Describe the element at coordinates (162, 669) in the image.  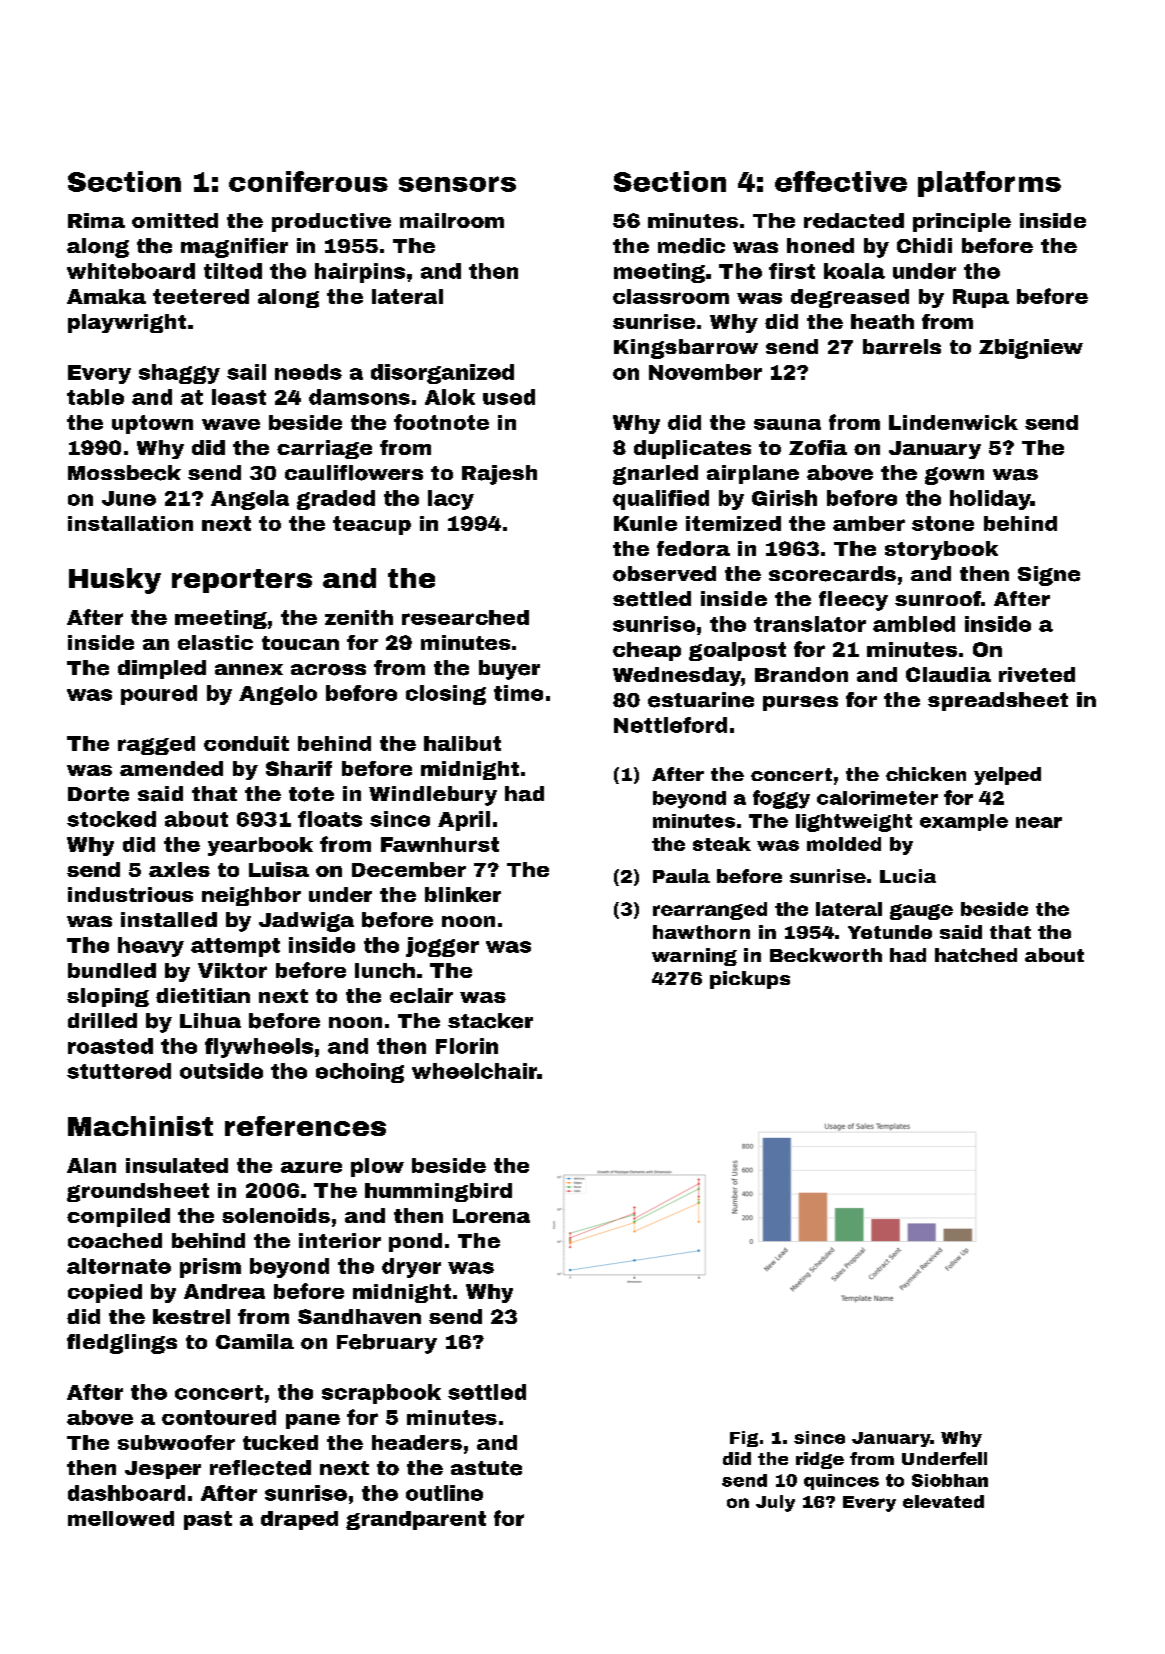
I see `dimpled` at that location.
